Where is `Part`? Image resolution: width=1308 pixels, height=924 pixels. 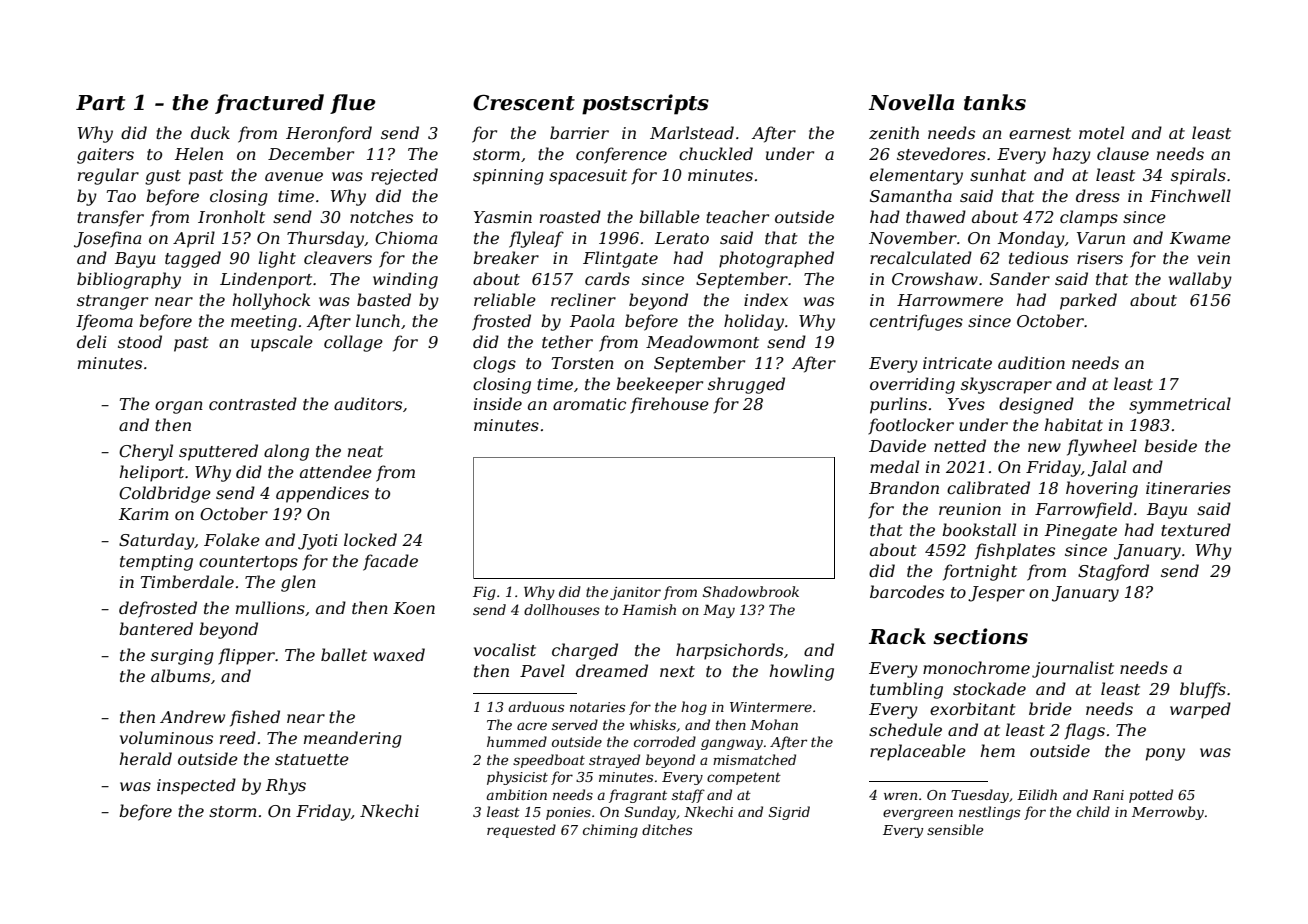
Part is located at coordinates (100, 103).
